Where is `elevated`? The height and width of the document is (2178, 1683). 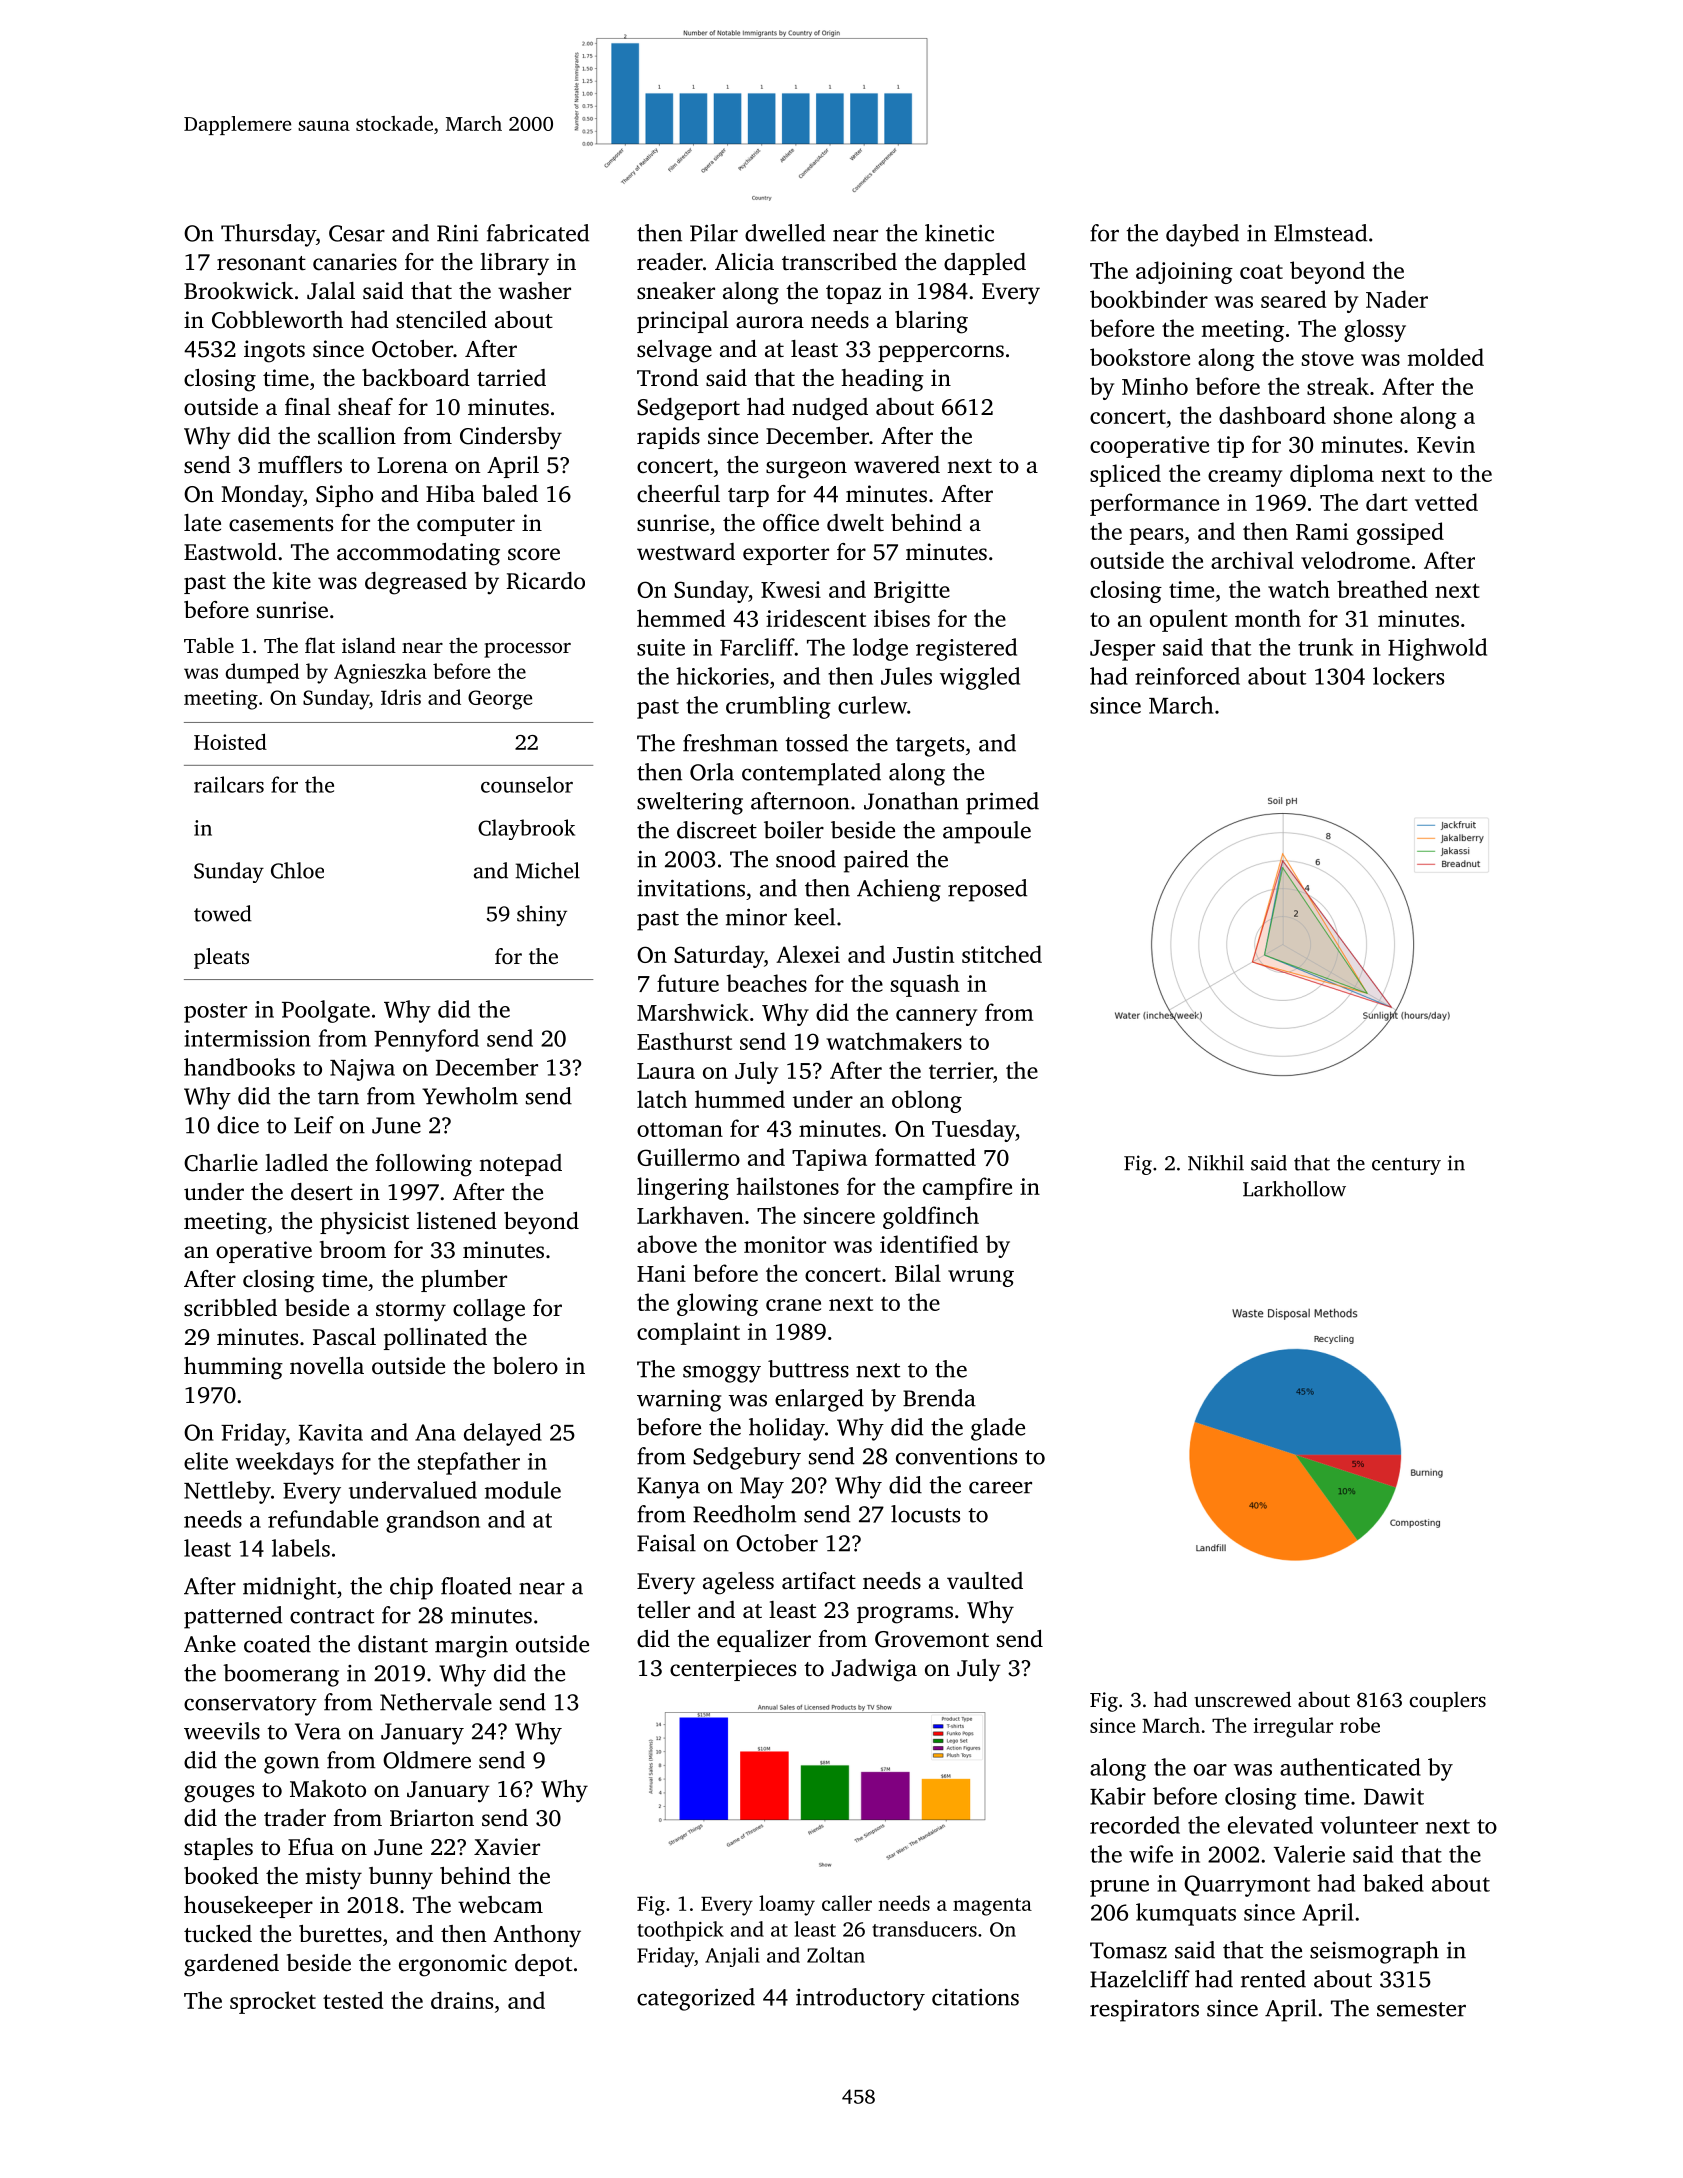
elevated is located at coordinates (1270, 1825).
